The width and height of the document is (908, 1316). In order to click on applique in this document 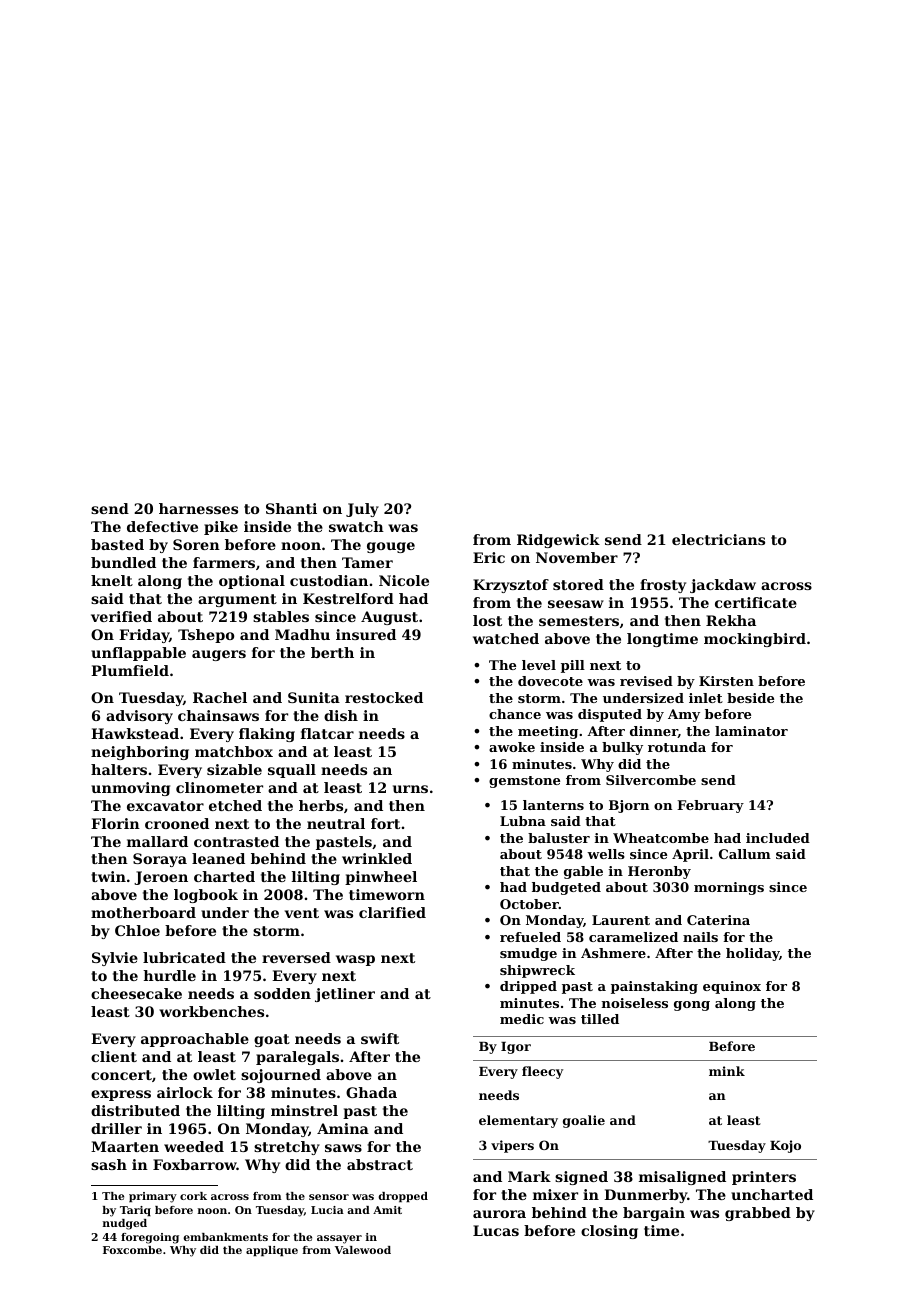, I will do `click(272, 1251)`.
